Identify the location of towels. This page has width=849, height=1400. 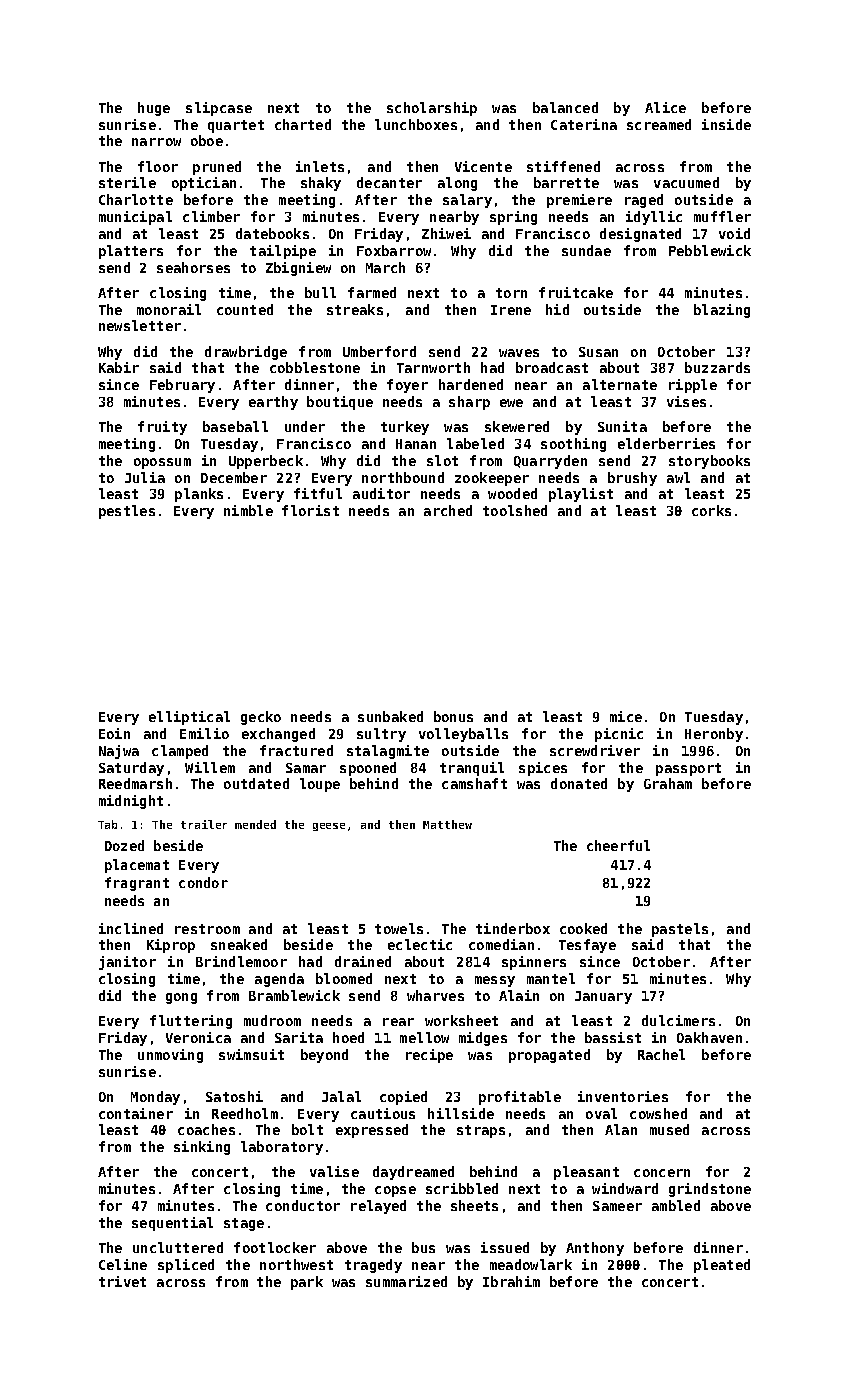
(399, 928).
